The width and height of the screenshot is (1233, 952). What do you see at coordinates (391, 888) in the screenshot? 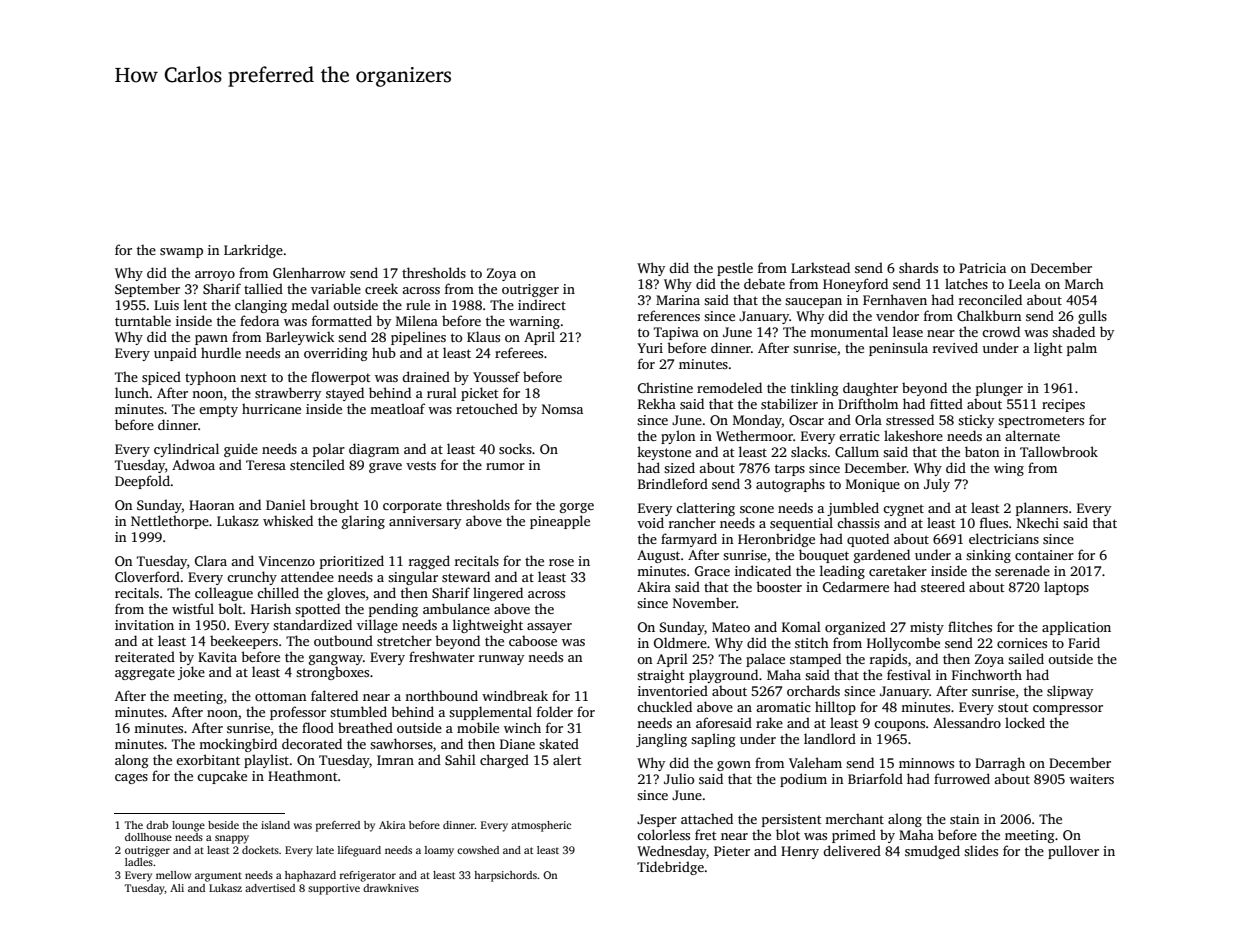
I see `drawknives` at bounding box center [391, 888].
